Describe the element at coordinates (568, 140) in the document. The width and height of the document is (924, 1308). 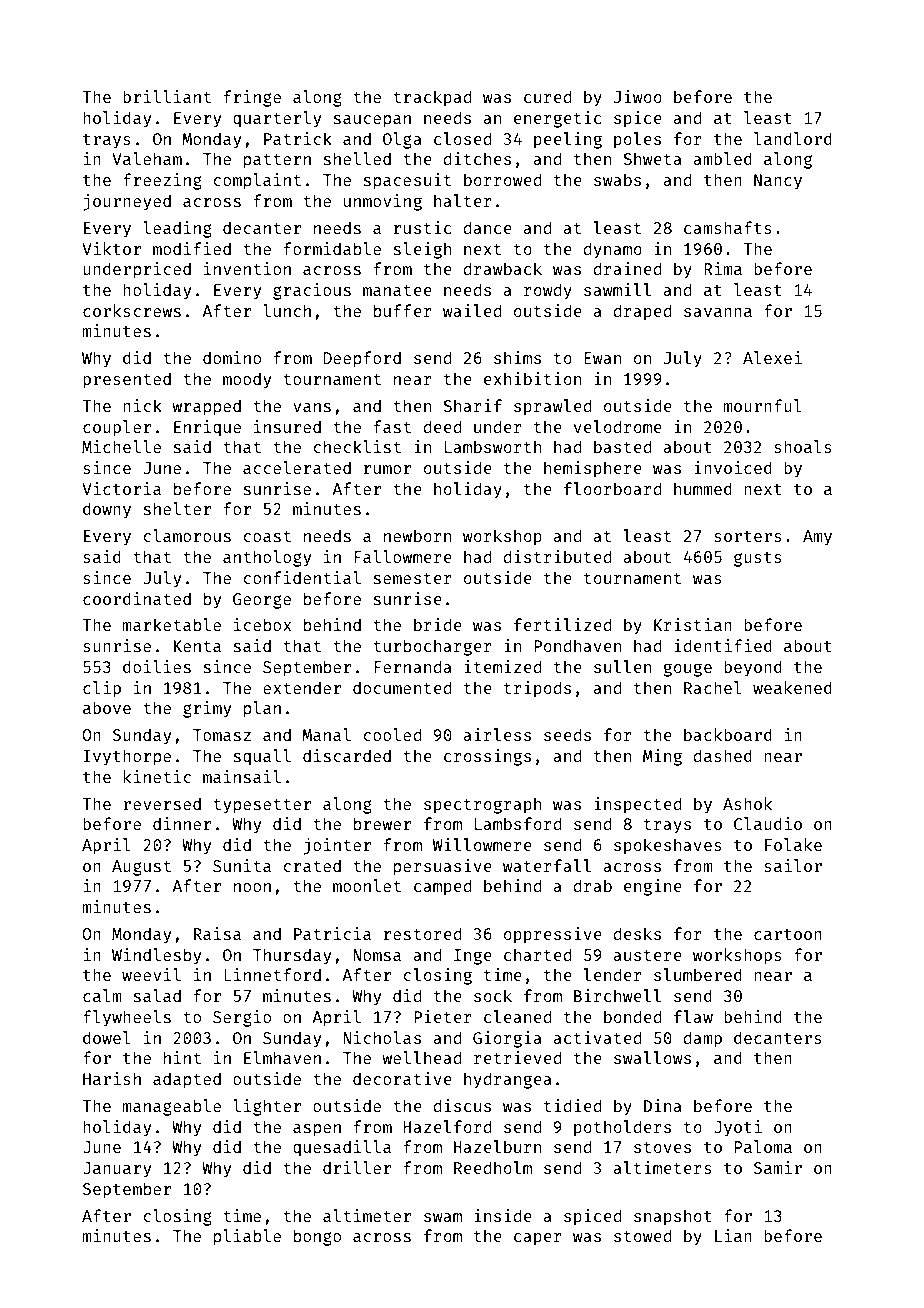
I see `peeling` at that location.
